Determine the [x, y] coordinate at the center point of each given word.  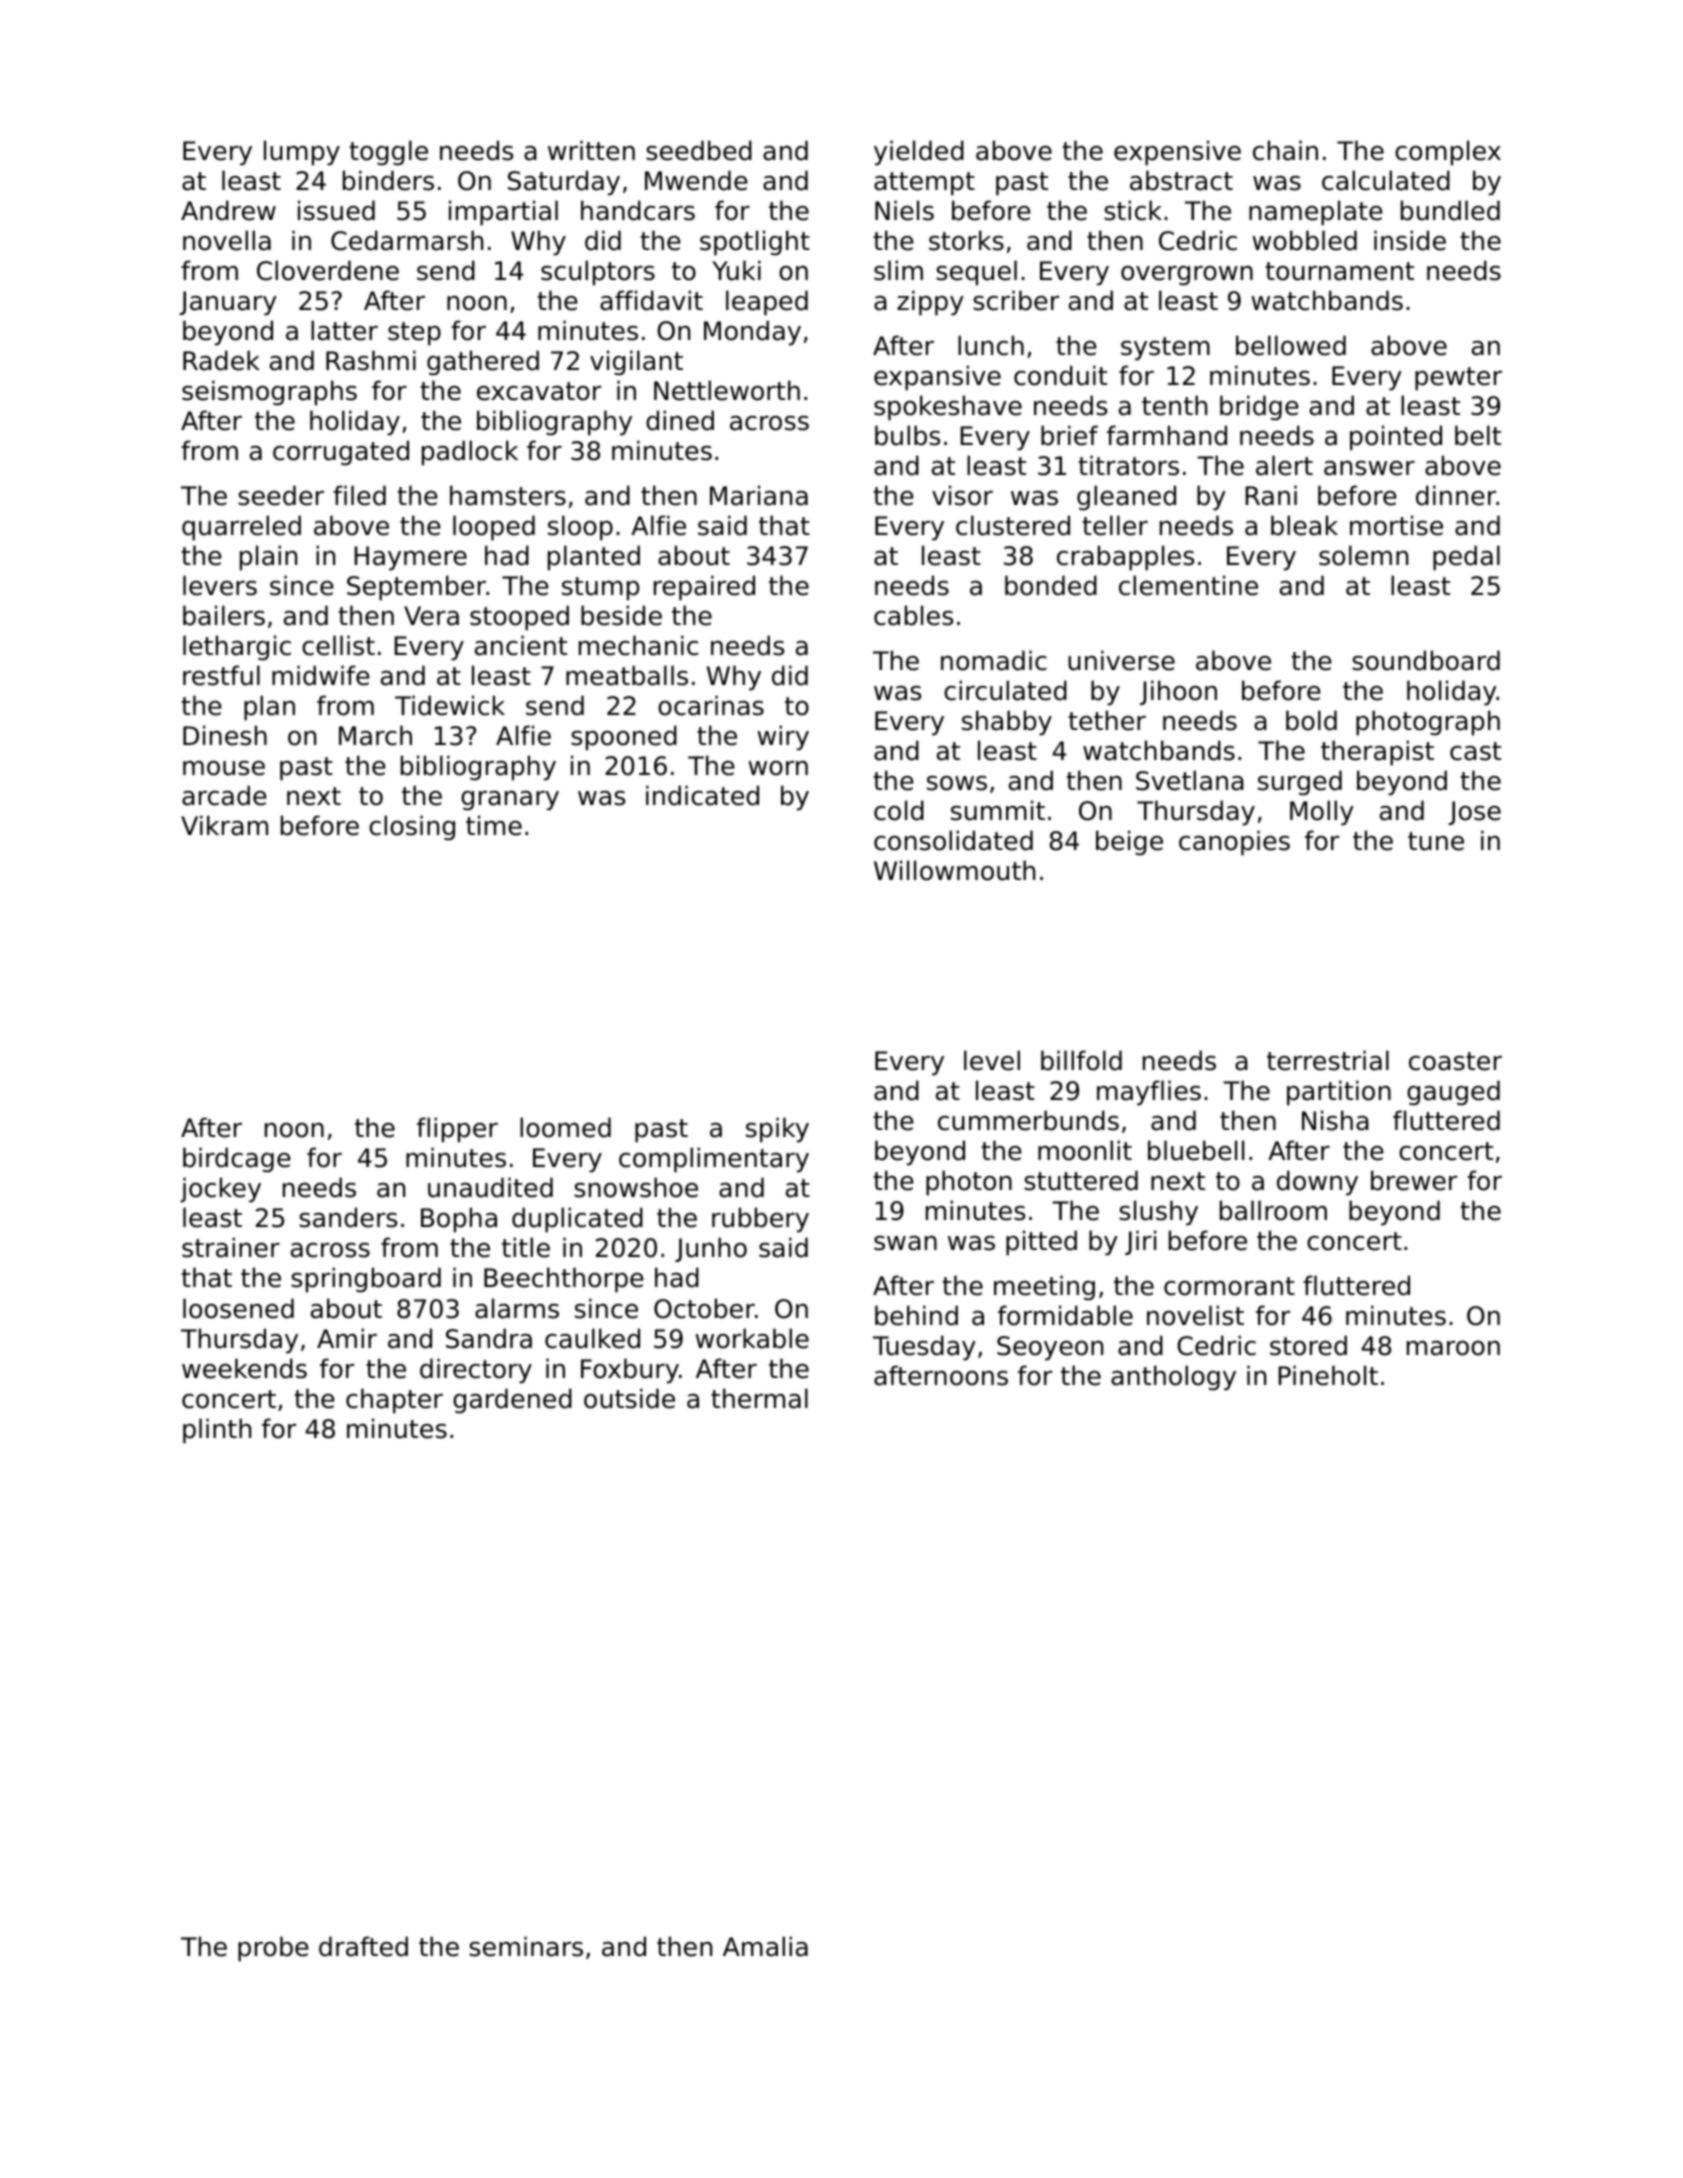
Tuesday [924, 1348]
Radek [221, 360]
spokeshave [948, 408]
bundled [1450, 210]
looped [494, 528]
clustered [1013, 525]
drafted [363, 1946]
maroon [1453, 1348]
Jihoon [1178, 692]
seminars [526, 1946]
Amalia [765, 1946]
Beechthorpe [564, 1280]
